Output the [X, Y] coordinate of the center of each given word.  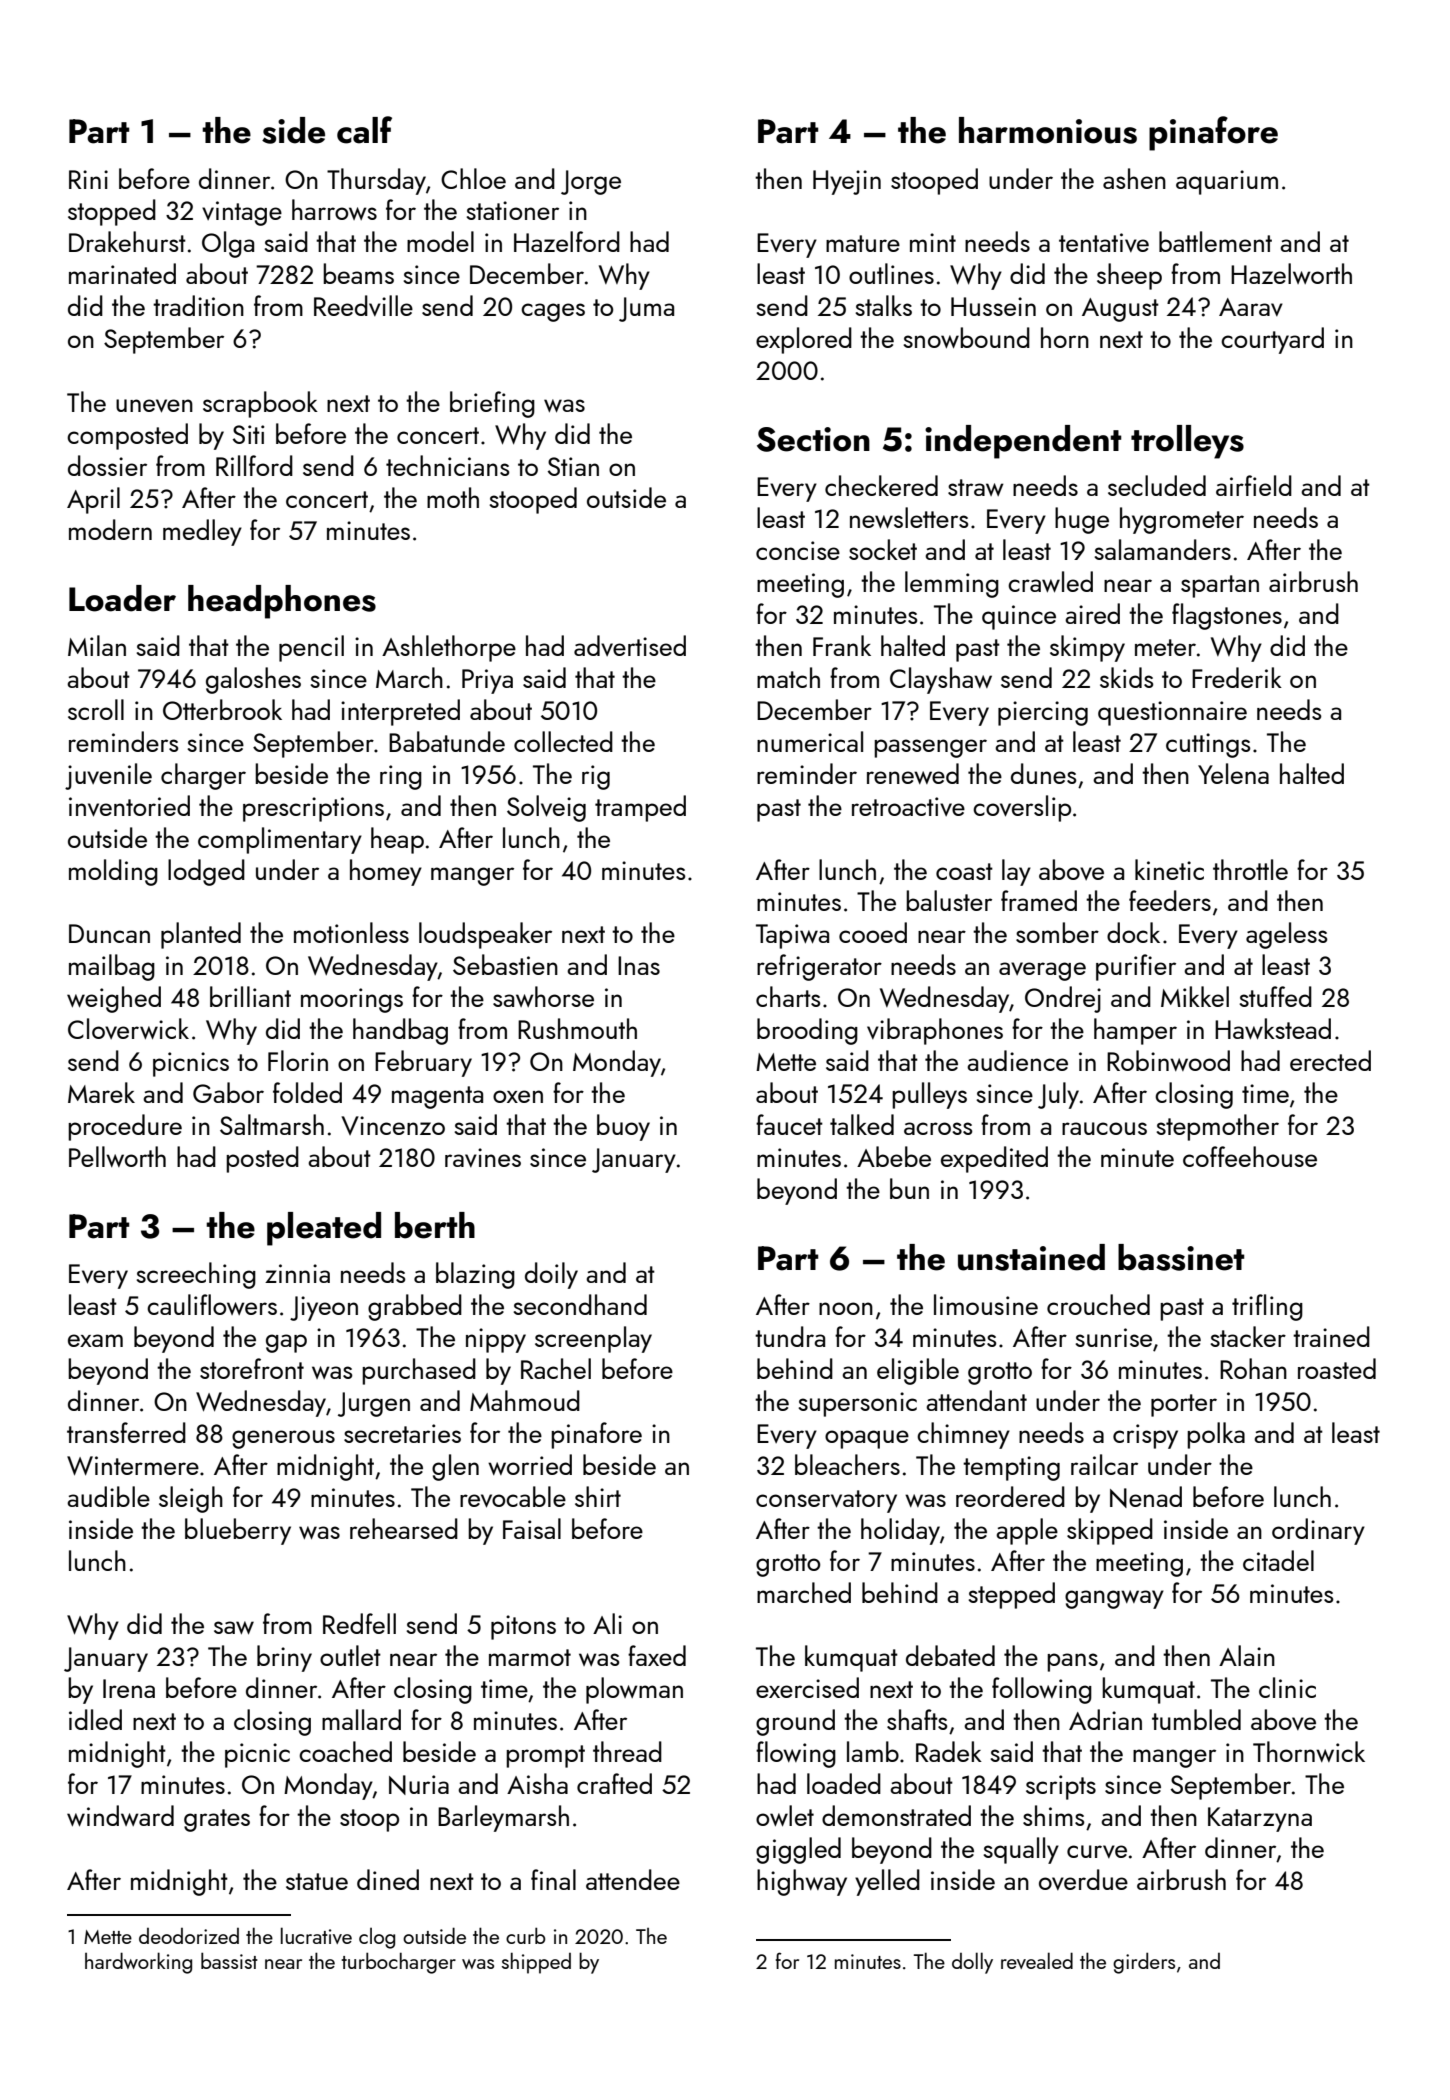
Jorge [591, 182]
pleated [324, 1229]
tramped [640, 808]
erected [1330, 1060]
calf [364, 130]
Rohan [1253, 1368]
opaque [867, 1439]
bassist [229, 1960]
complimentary [280, 840]
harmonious [1048, 130]
